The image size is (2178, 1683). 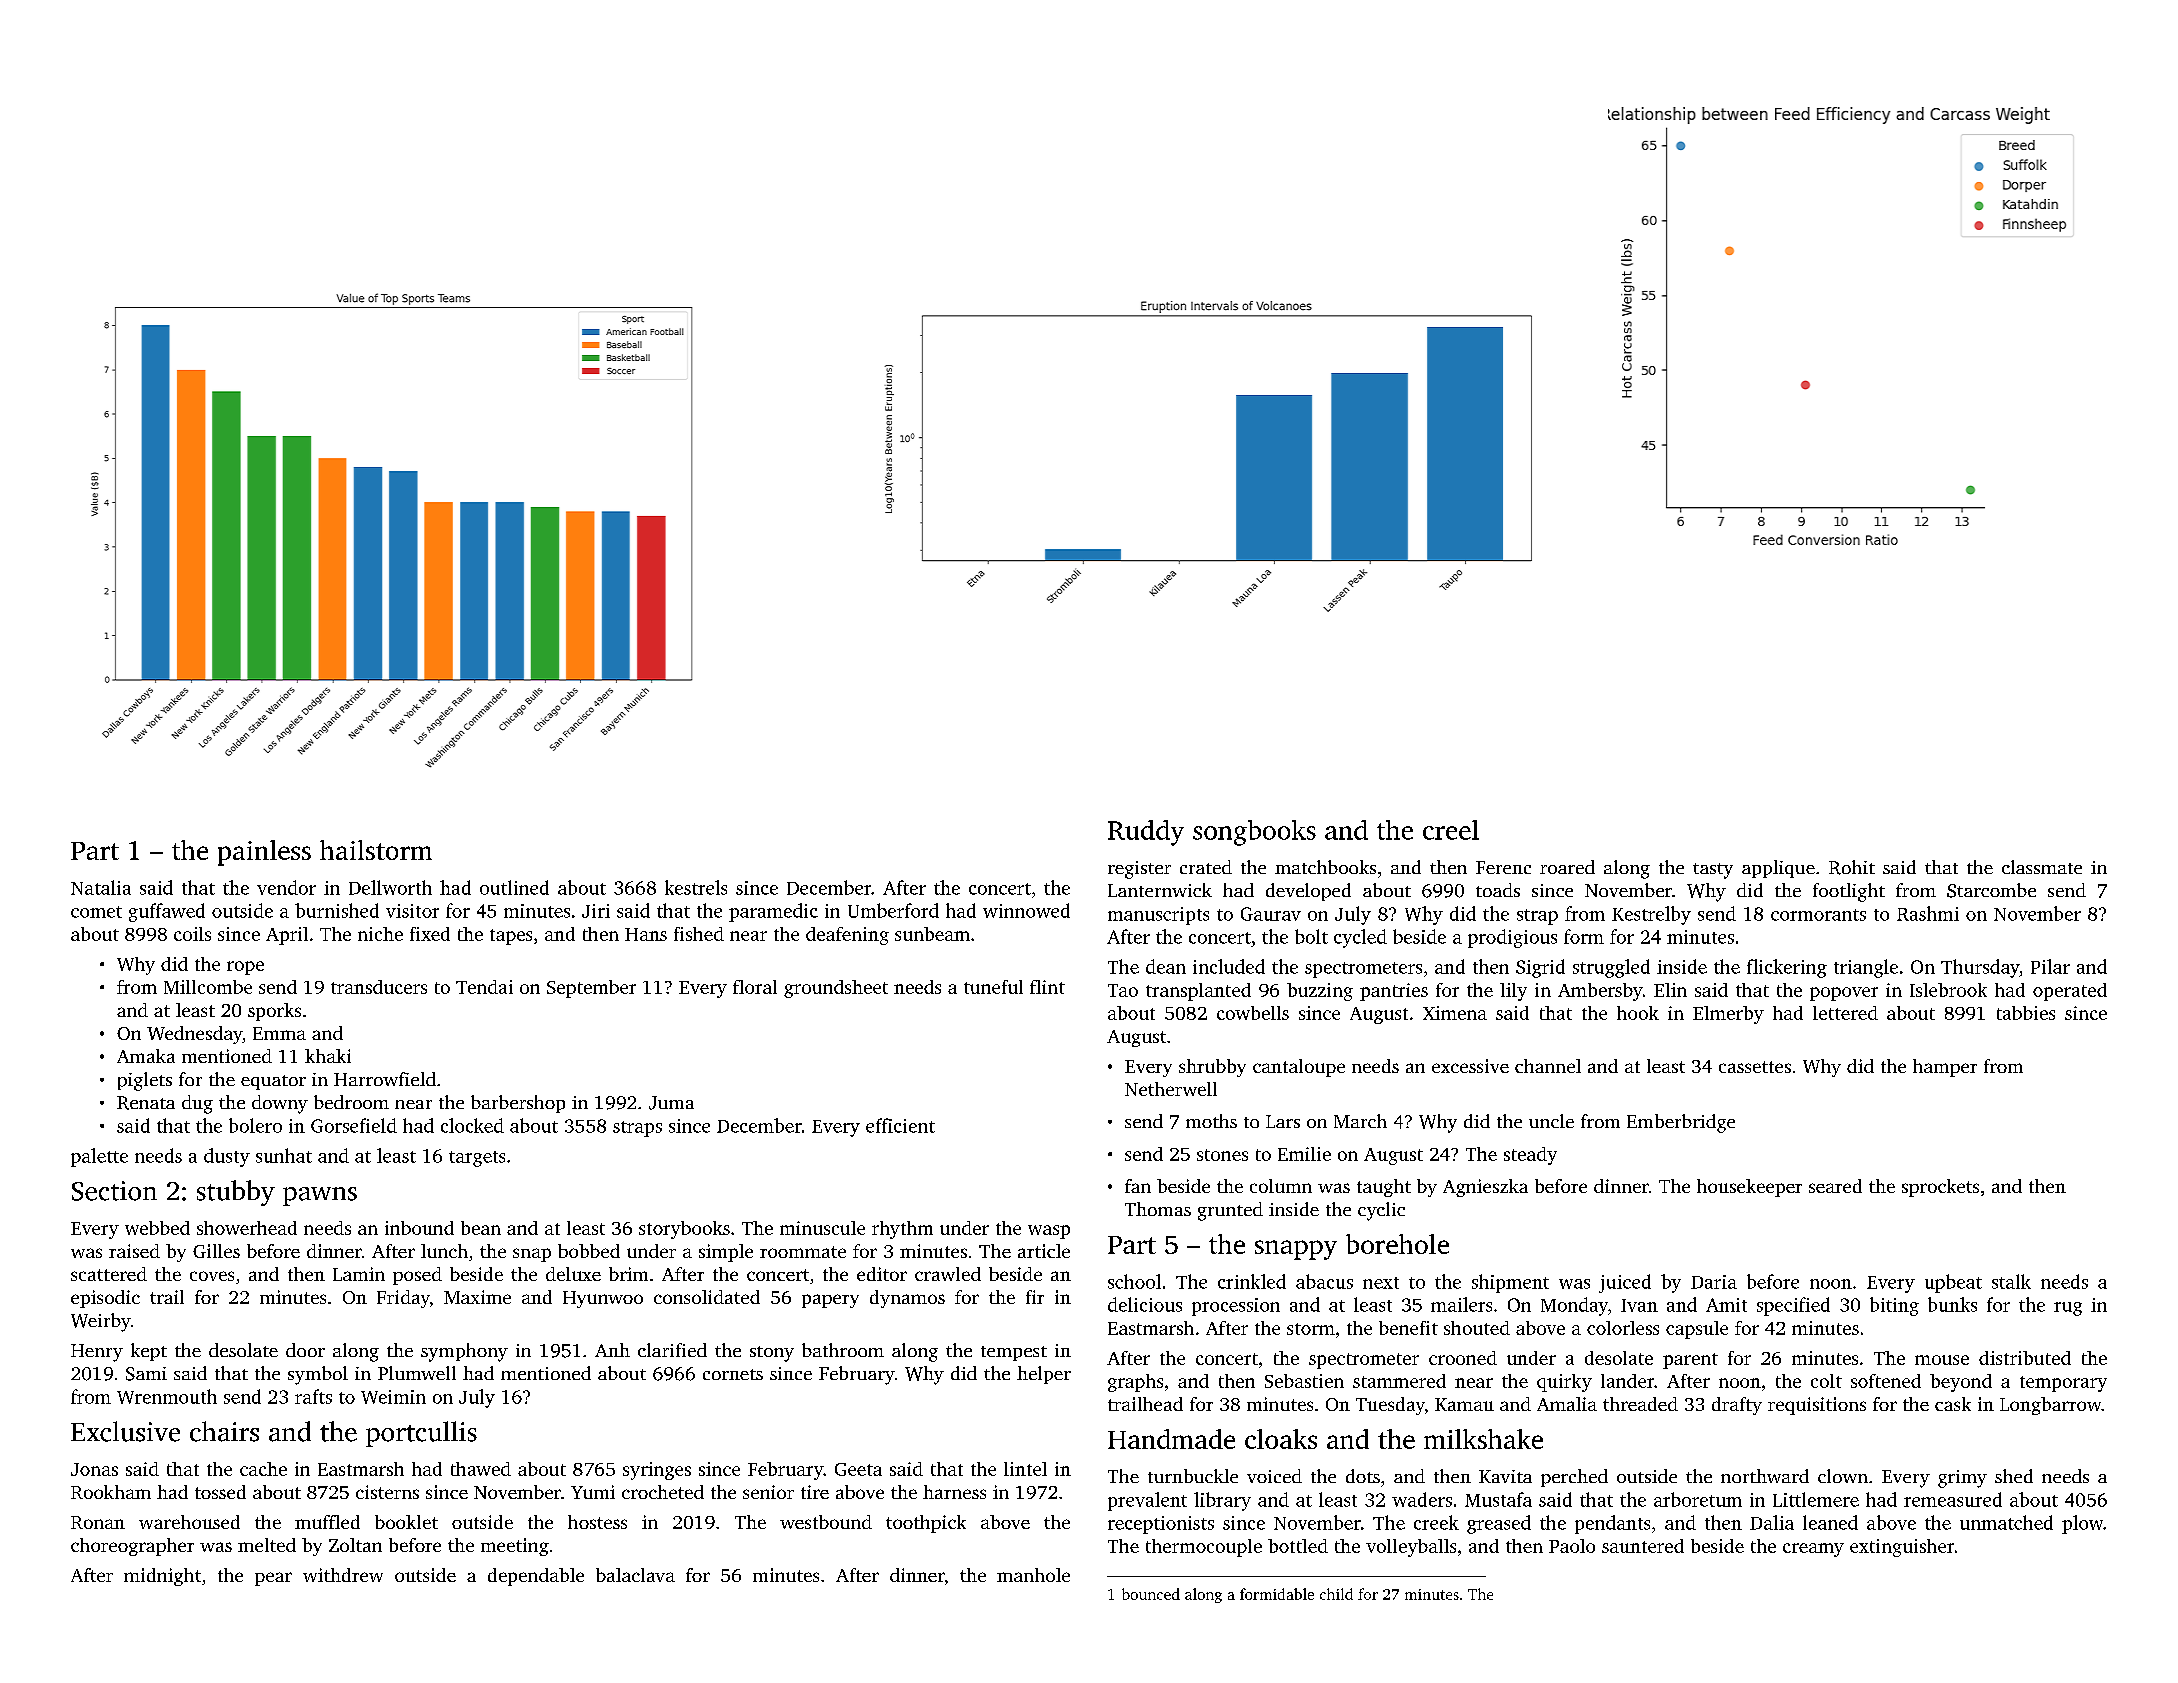 I want to click on Ruddy, so click(x=1146, y=833).
